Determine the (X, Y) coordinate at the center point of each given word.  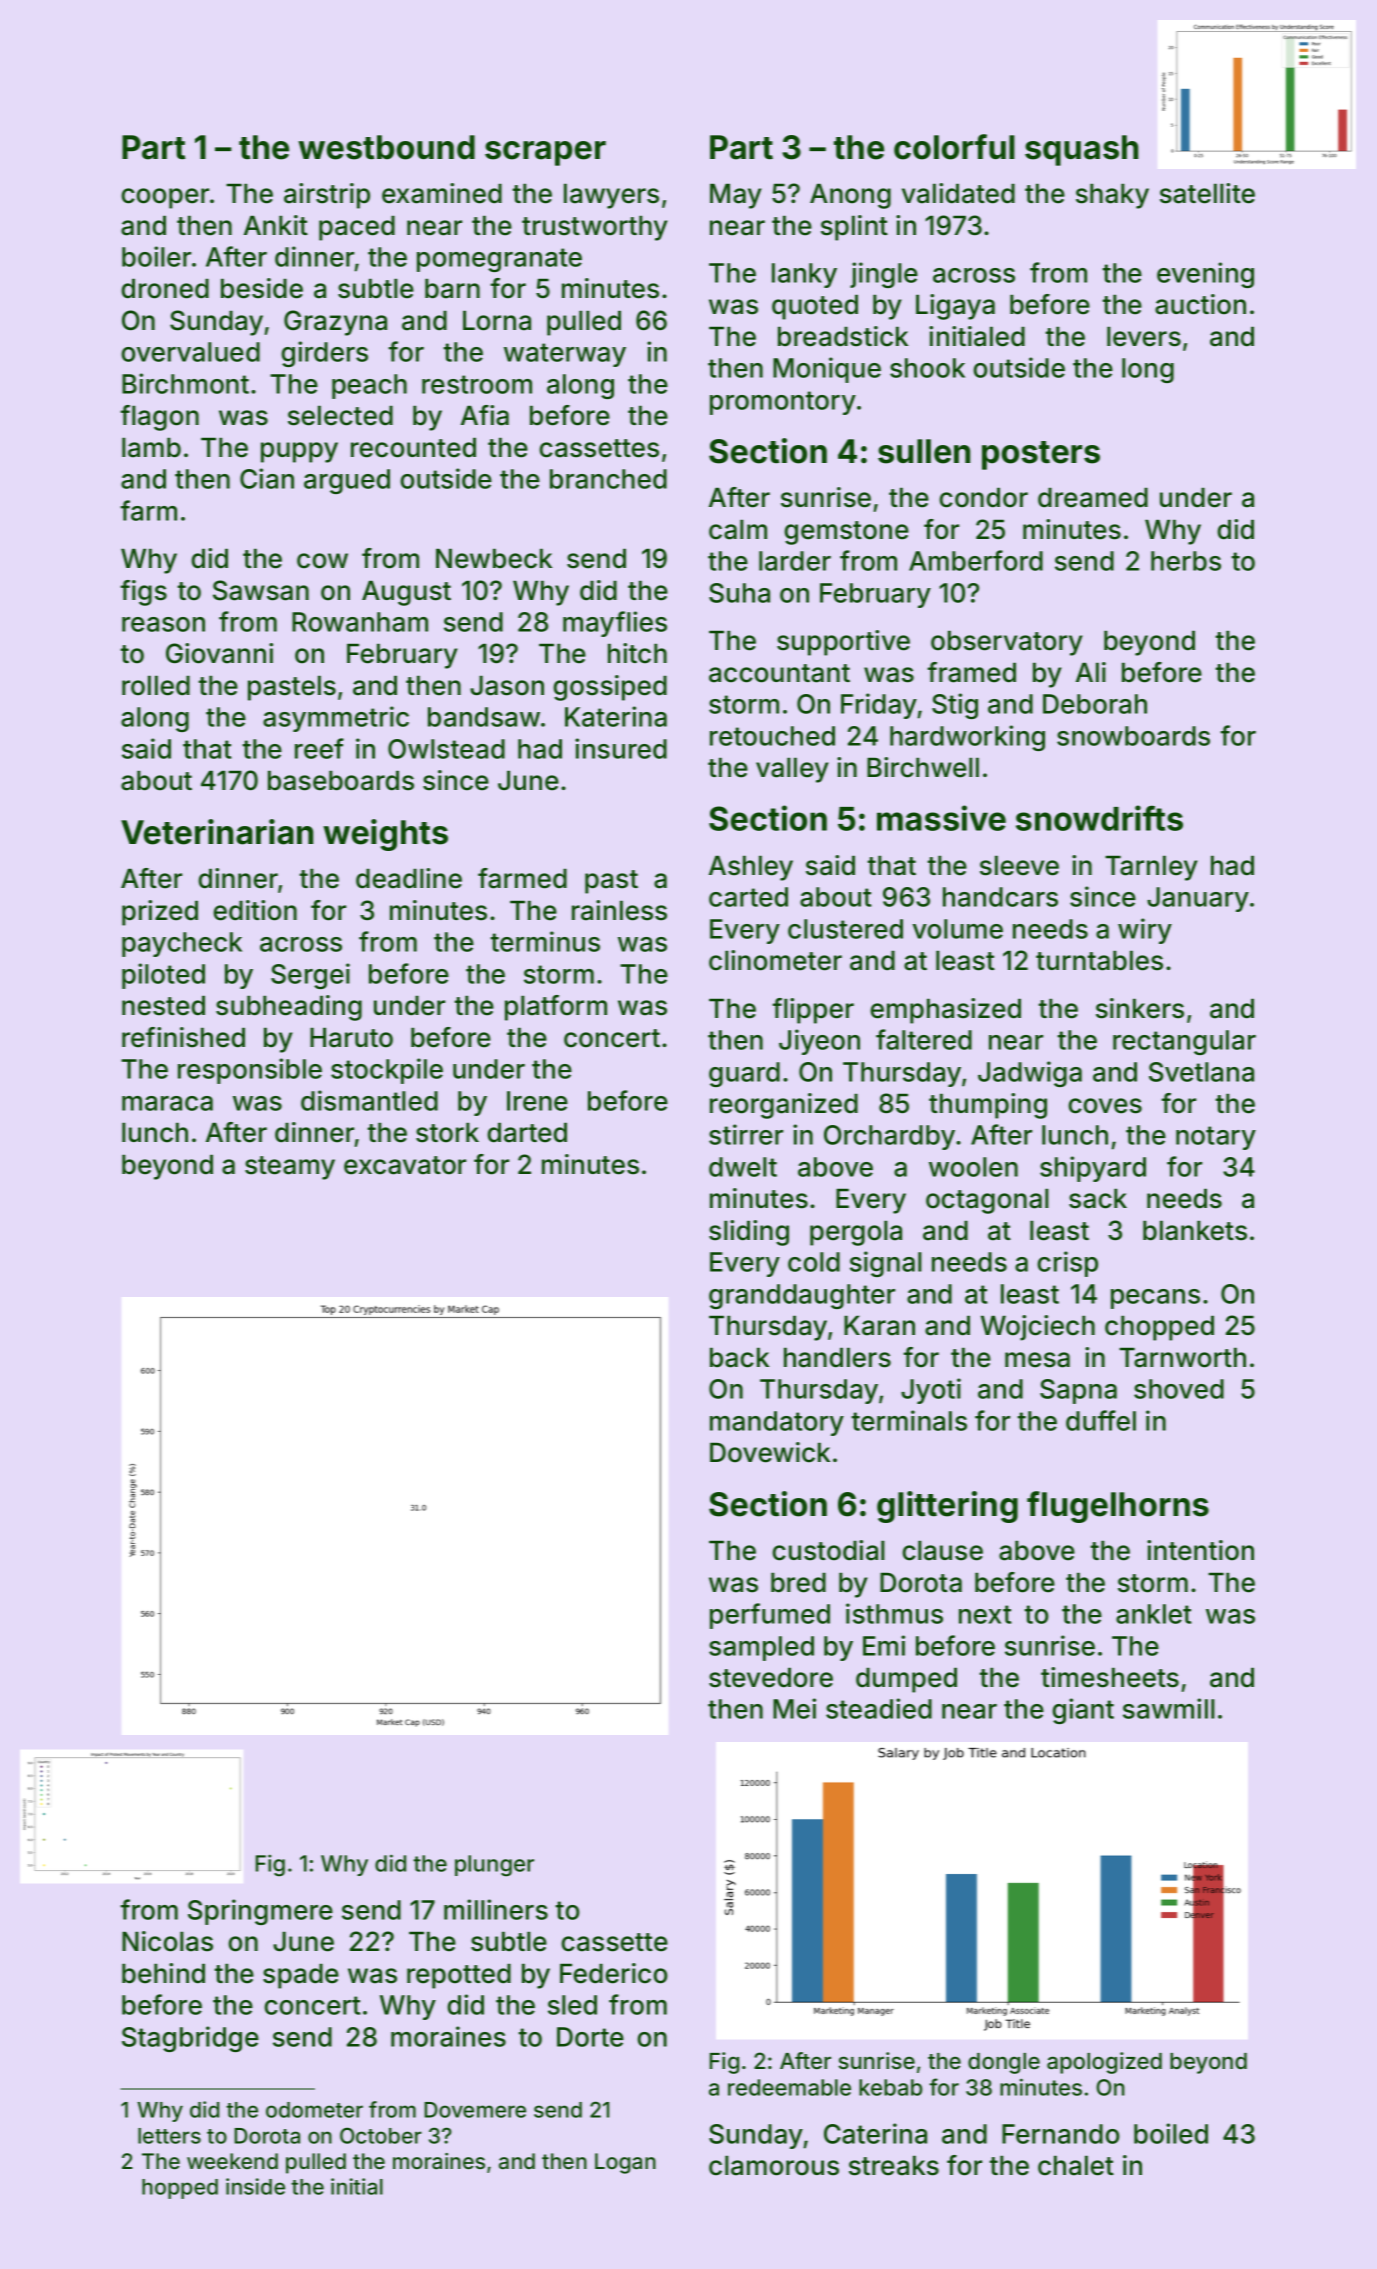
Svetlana (1201, 1072)
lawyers (611, 196)
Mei (794, 1708)
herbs (1186, 561)
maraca (167, 1103)
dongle (1004, 2063)
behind (163, 1973)
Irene (537, 1101)
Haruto (351, 1038)
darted (527, 1133)
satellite (1207, 193)
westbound (386, 147)
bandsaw (484, 717)
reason (163, 624)
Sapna (1078, 1391)
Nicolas (167, 1941)
